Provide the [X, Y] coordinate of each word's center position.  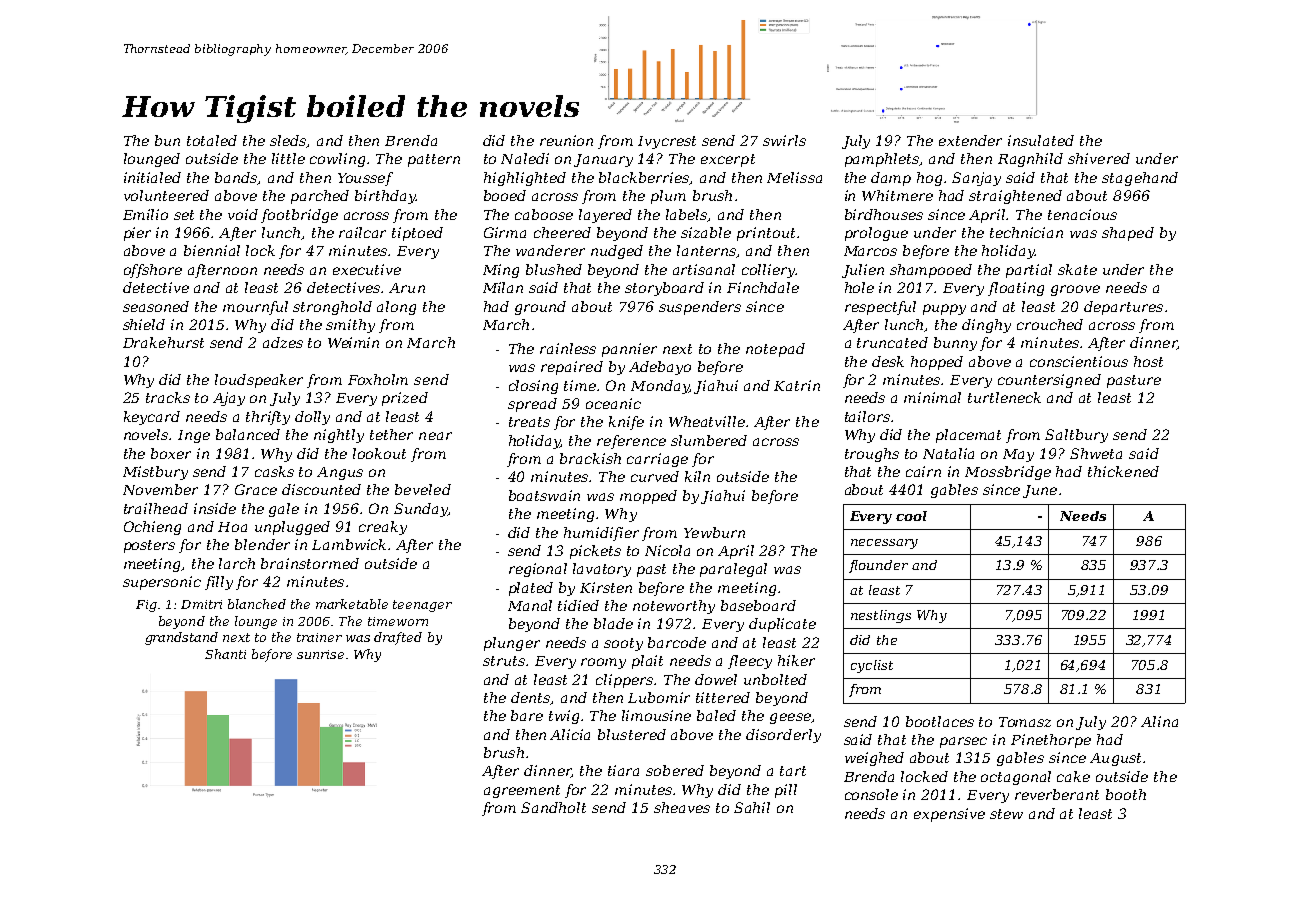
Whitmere [897, 195]
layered [605, 216]
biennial [212, 250]
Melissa [794, 177]
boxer [171, 453]
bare [527, 715]
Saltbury [1076, 436]
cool [911, 516]
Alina [1159, 721]
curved [655, 476]
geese [790, 718]
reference [631, 442]
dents [531, 698]
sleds [288, 141]
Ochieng [152, 528]
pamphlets [882, 160]
